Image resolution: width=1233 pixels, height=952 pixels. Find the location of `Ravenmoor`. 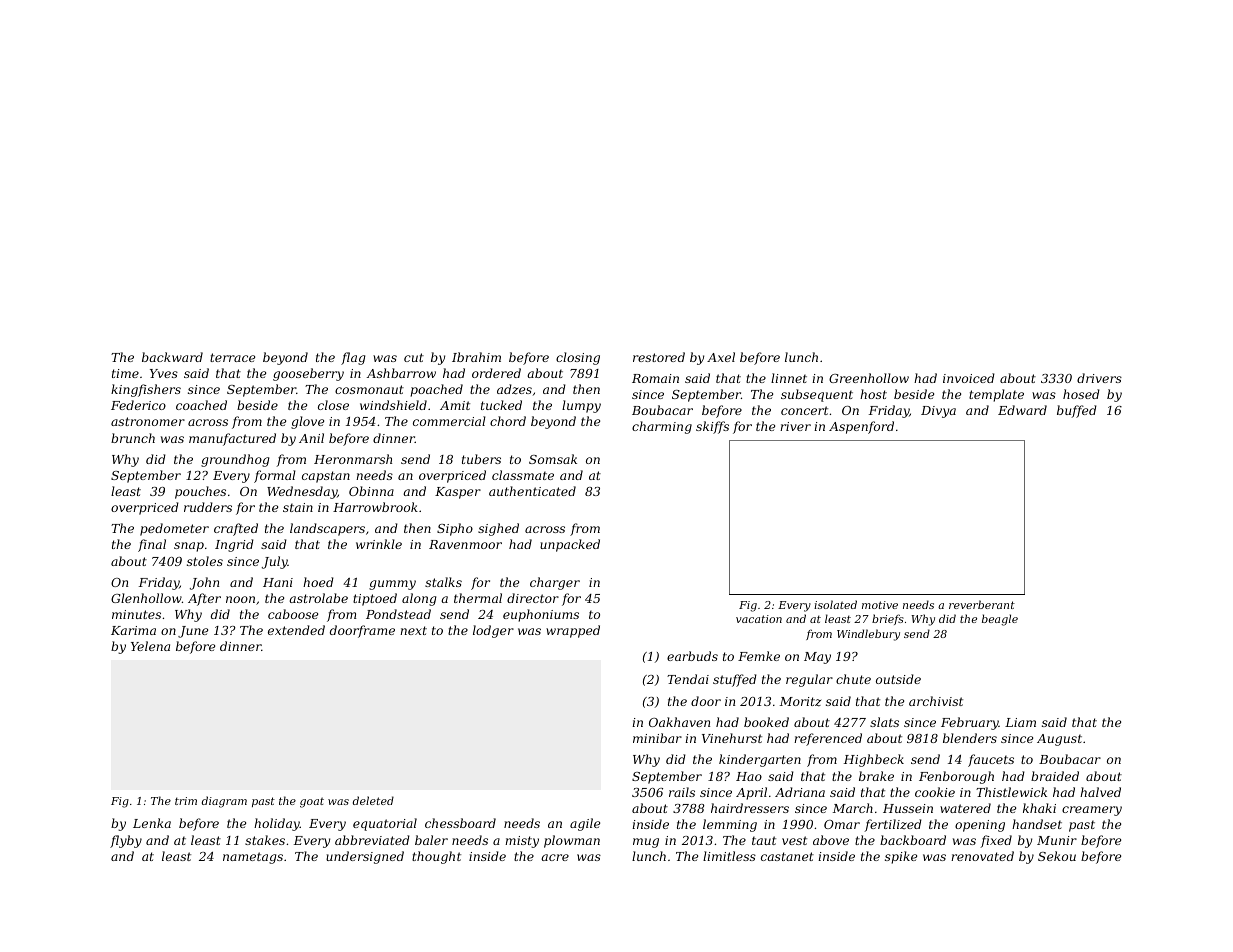

Ravenmoor is located at coordinates (465, 544).
